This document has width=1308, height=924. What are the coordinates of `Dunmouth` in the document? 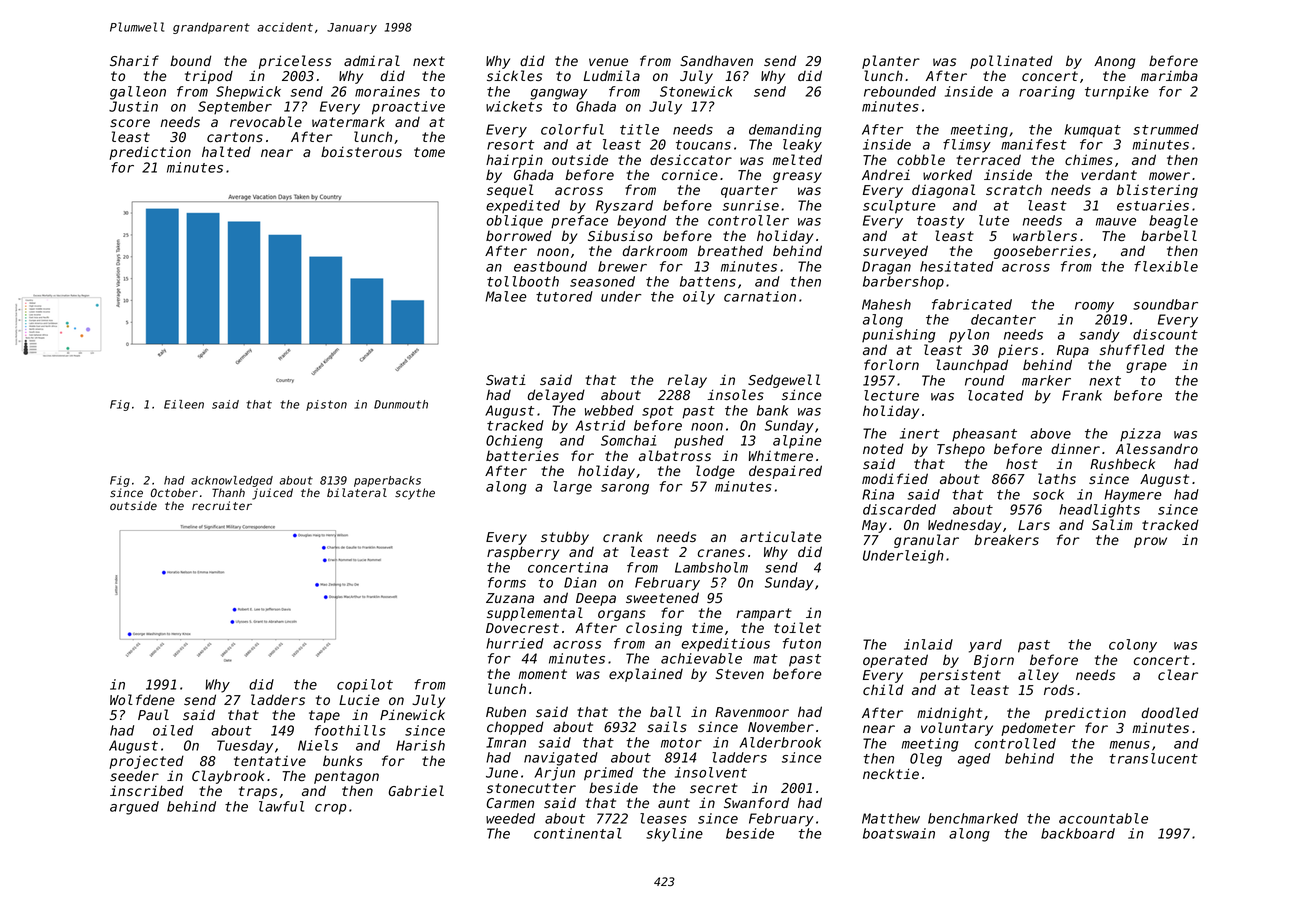 It's located at (401, 404).
